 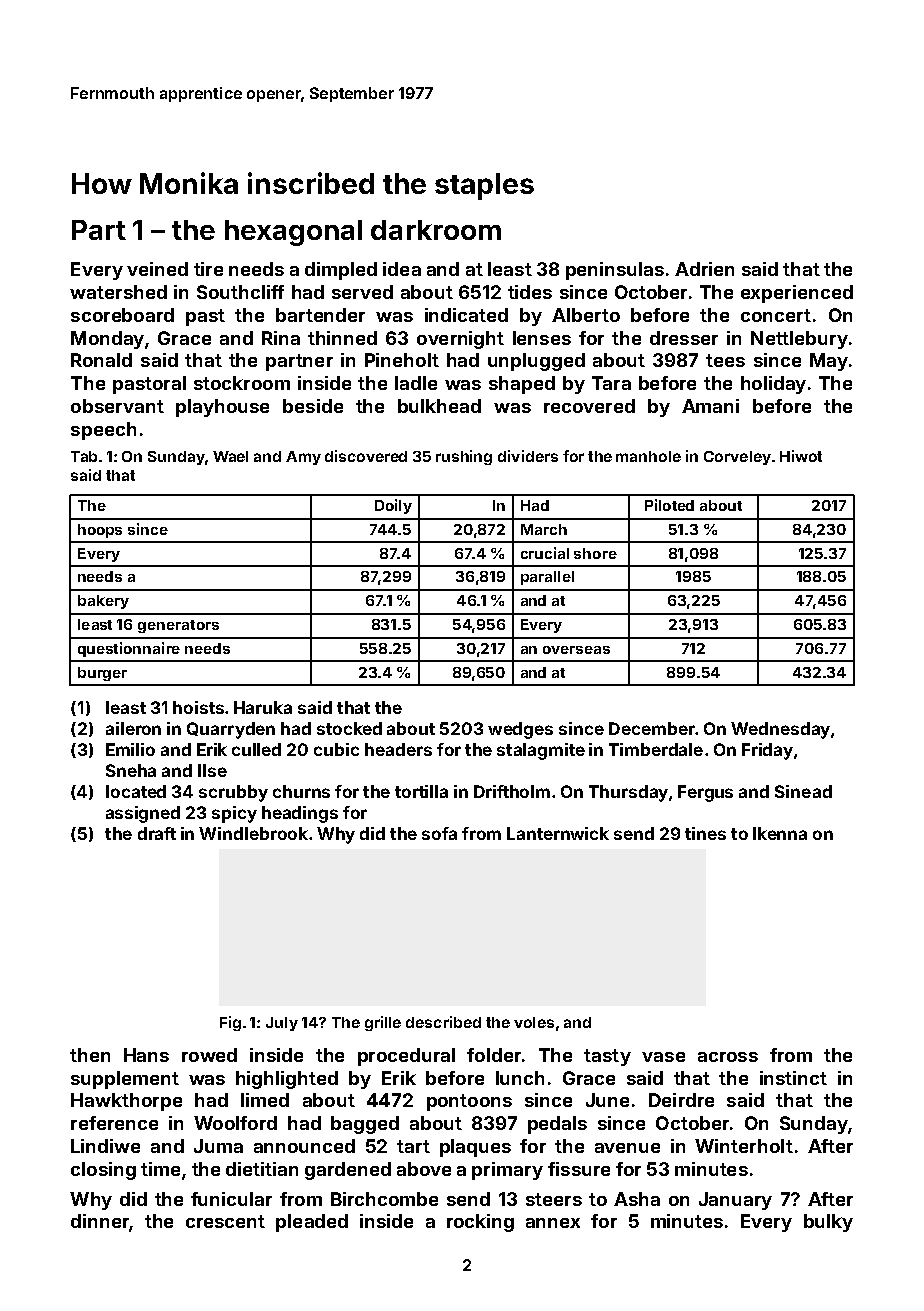 What do you see at coordinates (225, 1221) in the page?
I see `crescent` at bounding box center [225, 1221].
